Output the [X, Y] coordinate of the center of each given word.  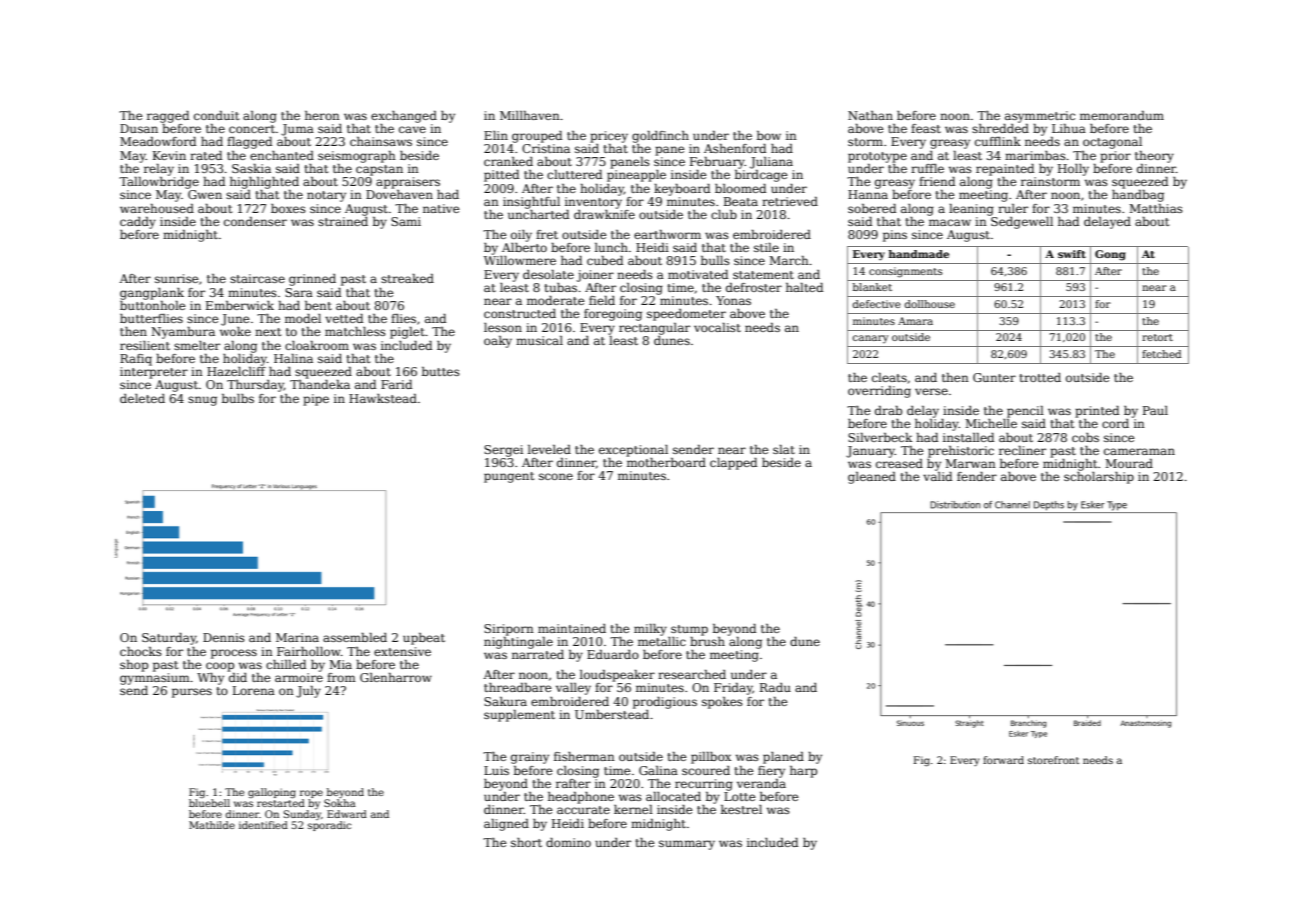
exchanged [404, 117]
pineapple [636, 176]
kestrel [741, 809]
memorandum [1122, 115]
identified [263, 825]
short [526, 842]
